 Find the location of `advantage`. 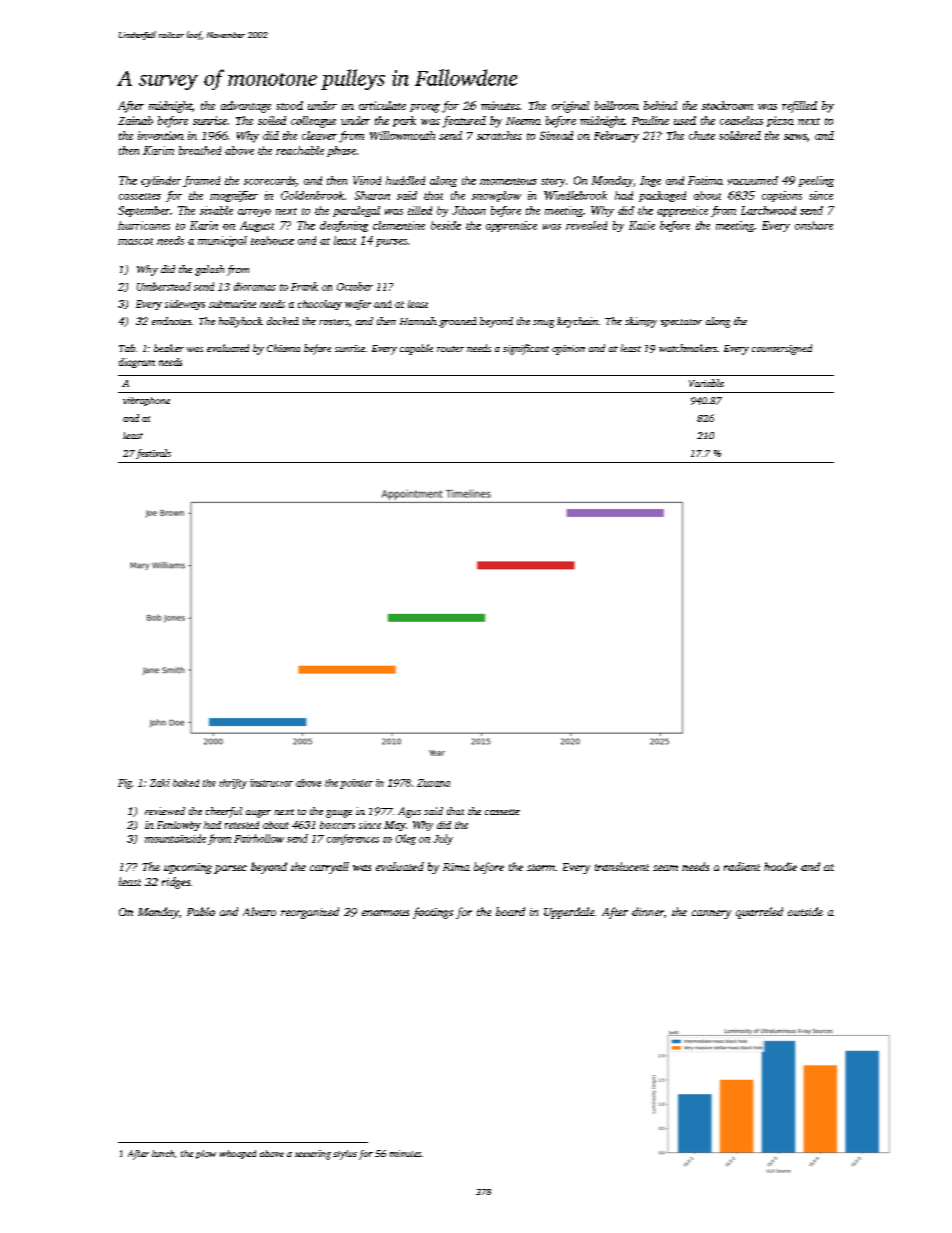

advantage is located at coordinates (246, 107).
